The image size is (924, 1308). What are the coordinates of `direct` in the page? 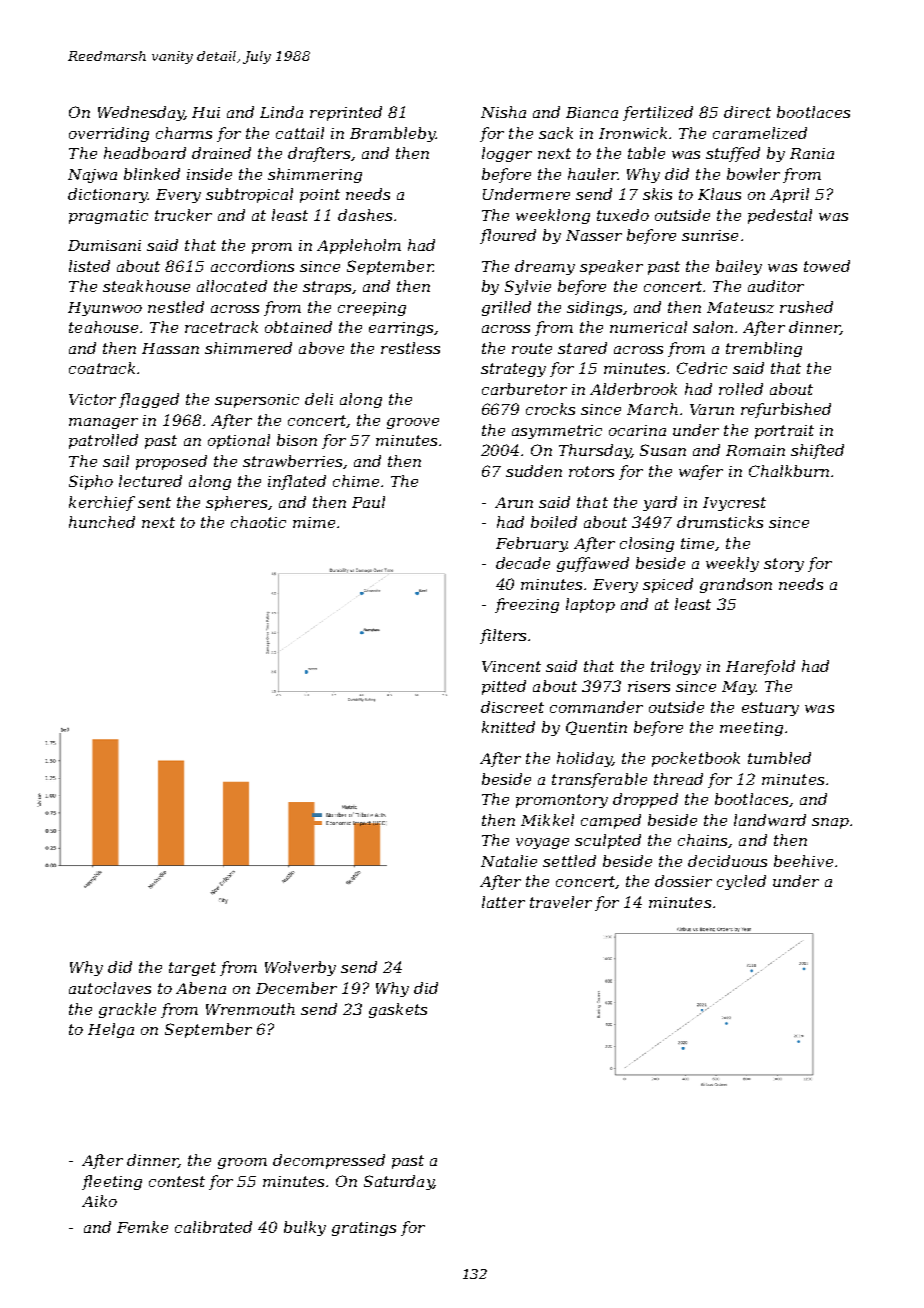 It's located at (747, 112).
